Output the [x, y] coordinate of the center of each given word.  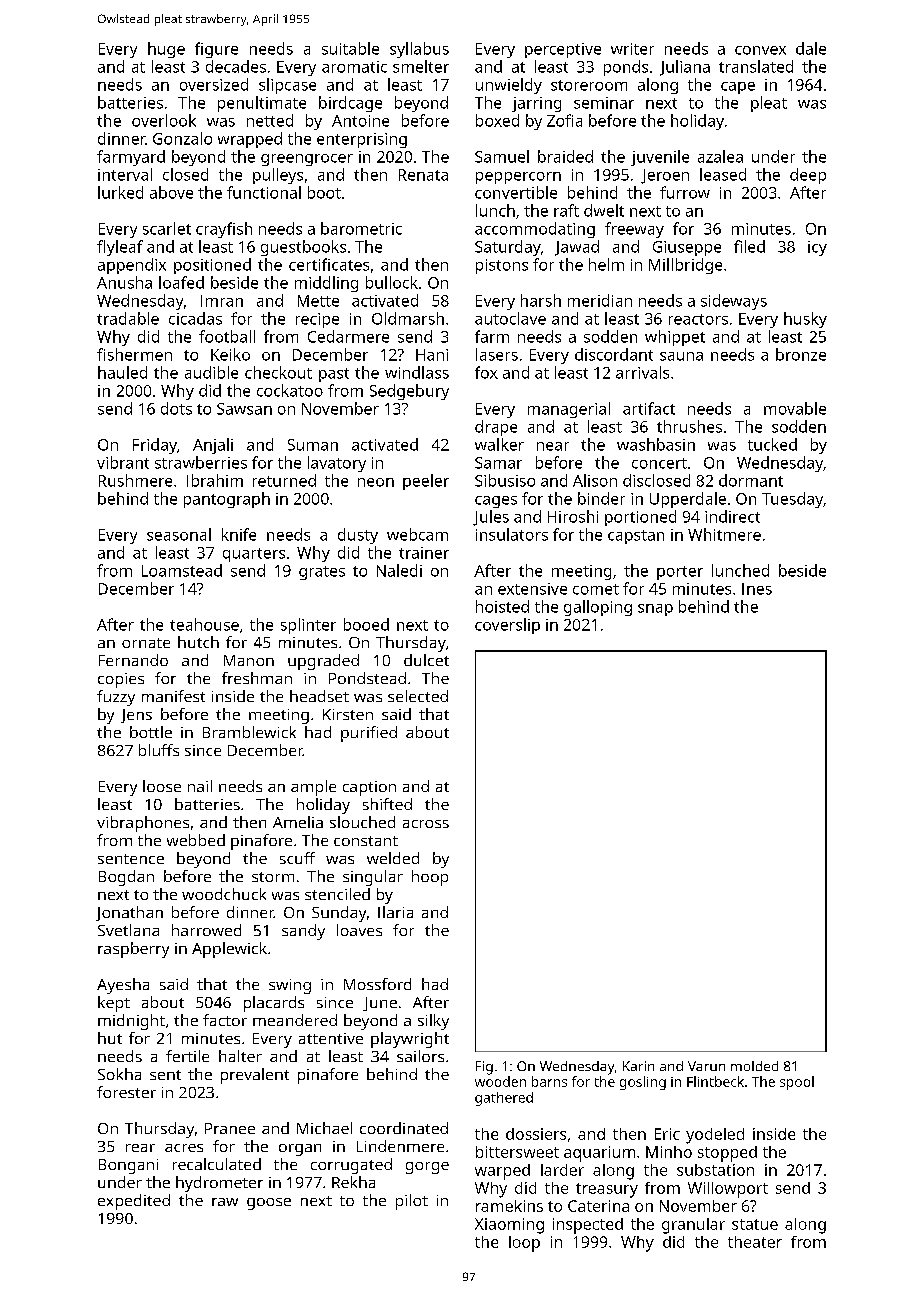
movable [795, 408]
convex [760, 50]
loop [524, 1244]
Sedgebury [409, 392]
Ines [757, 589]
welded [393, 858]
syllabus [419, 50]
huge [166, 50]
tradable [128, 318]
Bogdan [126, 878]
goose [269, 1204]
